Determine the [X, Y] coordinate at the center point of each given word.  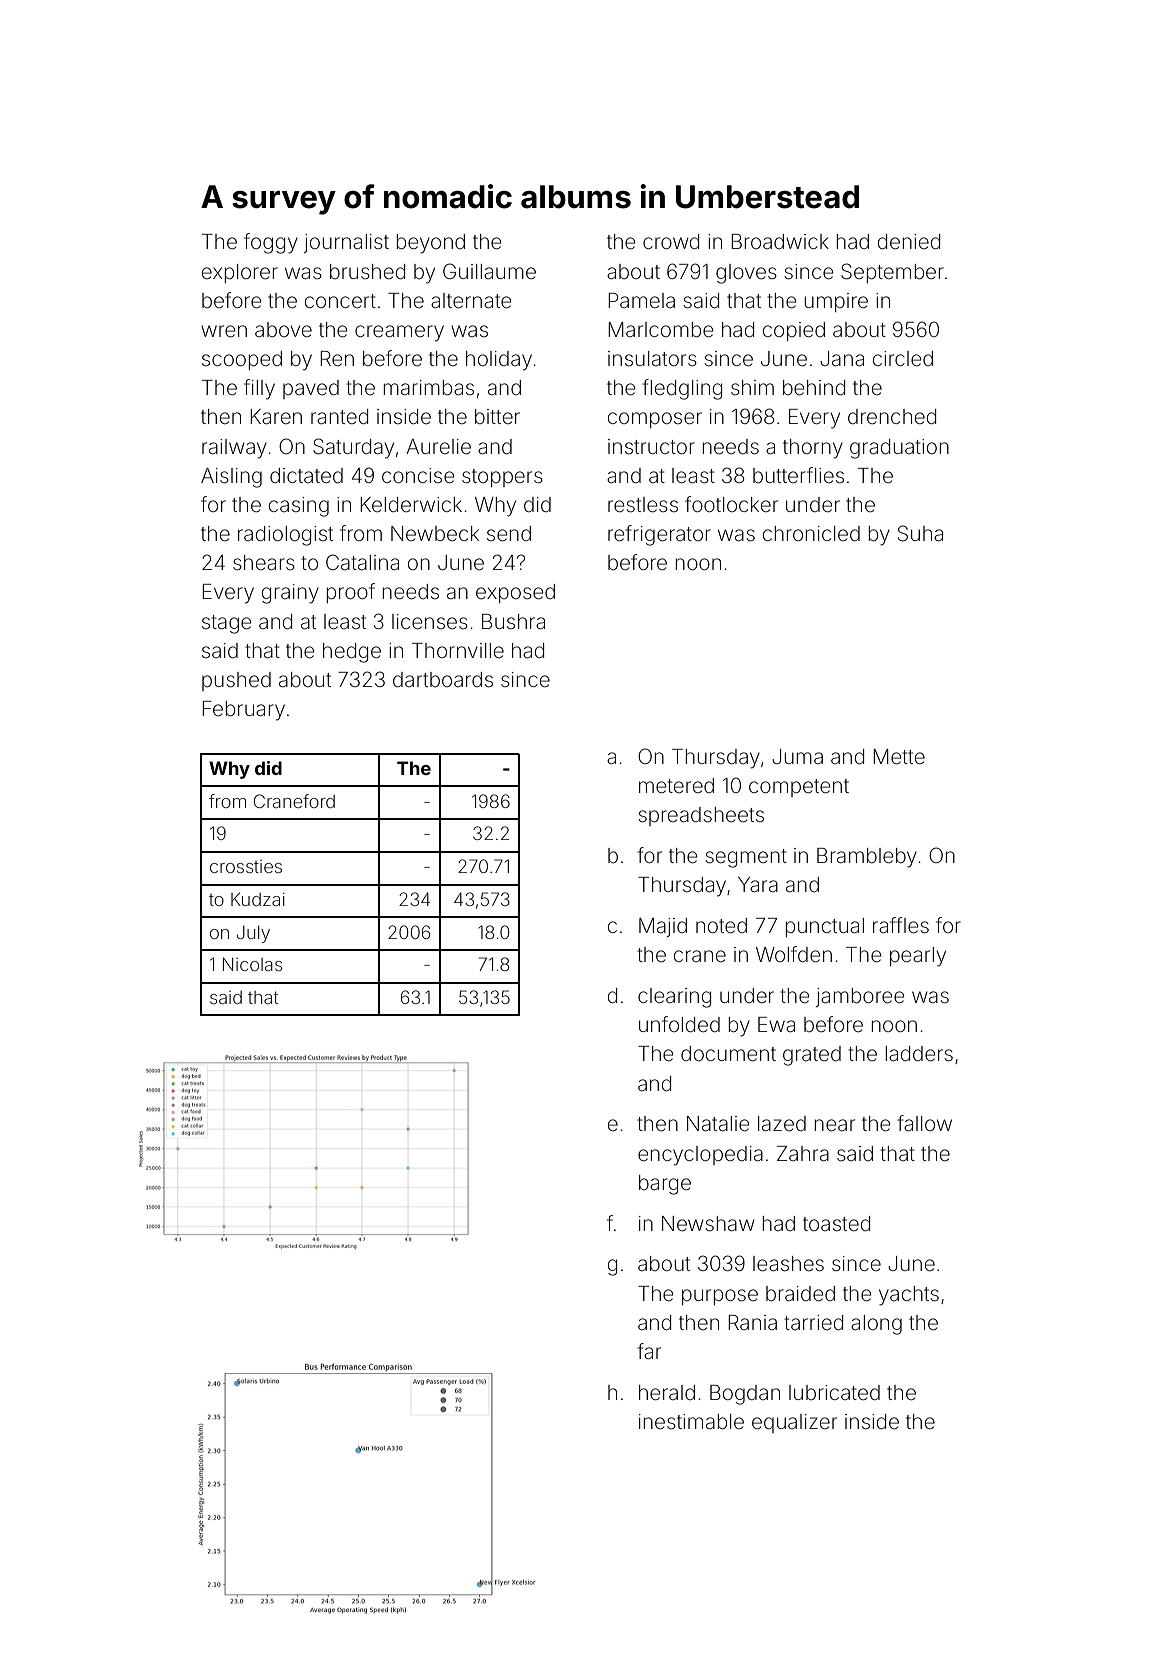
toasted [836, 1223]
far [649, 1351]
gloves [746, 274]
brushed [367, 271]
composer [655, 420]
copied [794, 331]
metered [676, 786]
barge [665, 1185]
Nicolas [252, 964]
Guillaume [489, 271]
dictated [306, 475]
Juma [797, 756]
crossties [246, 866]
